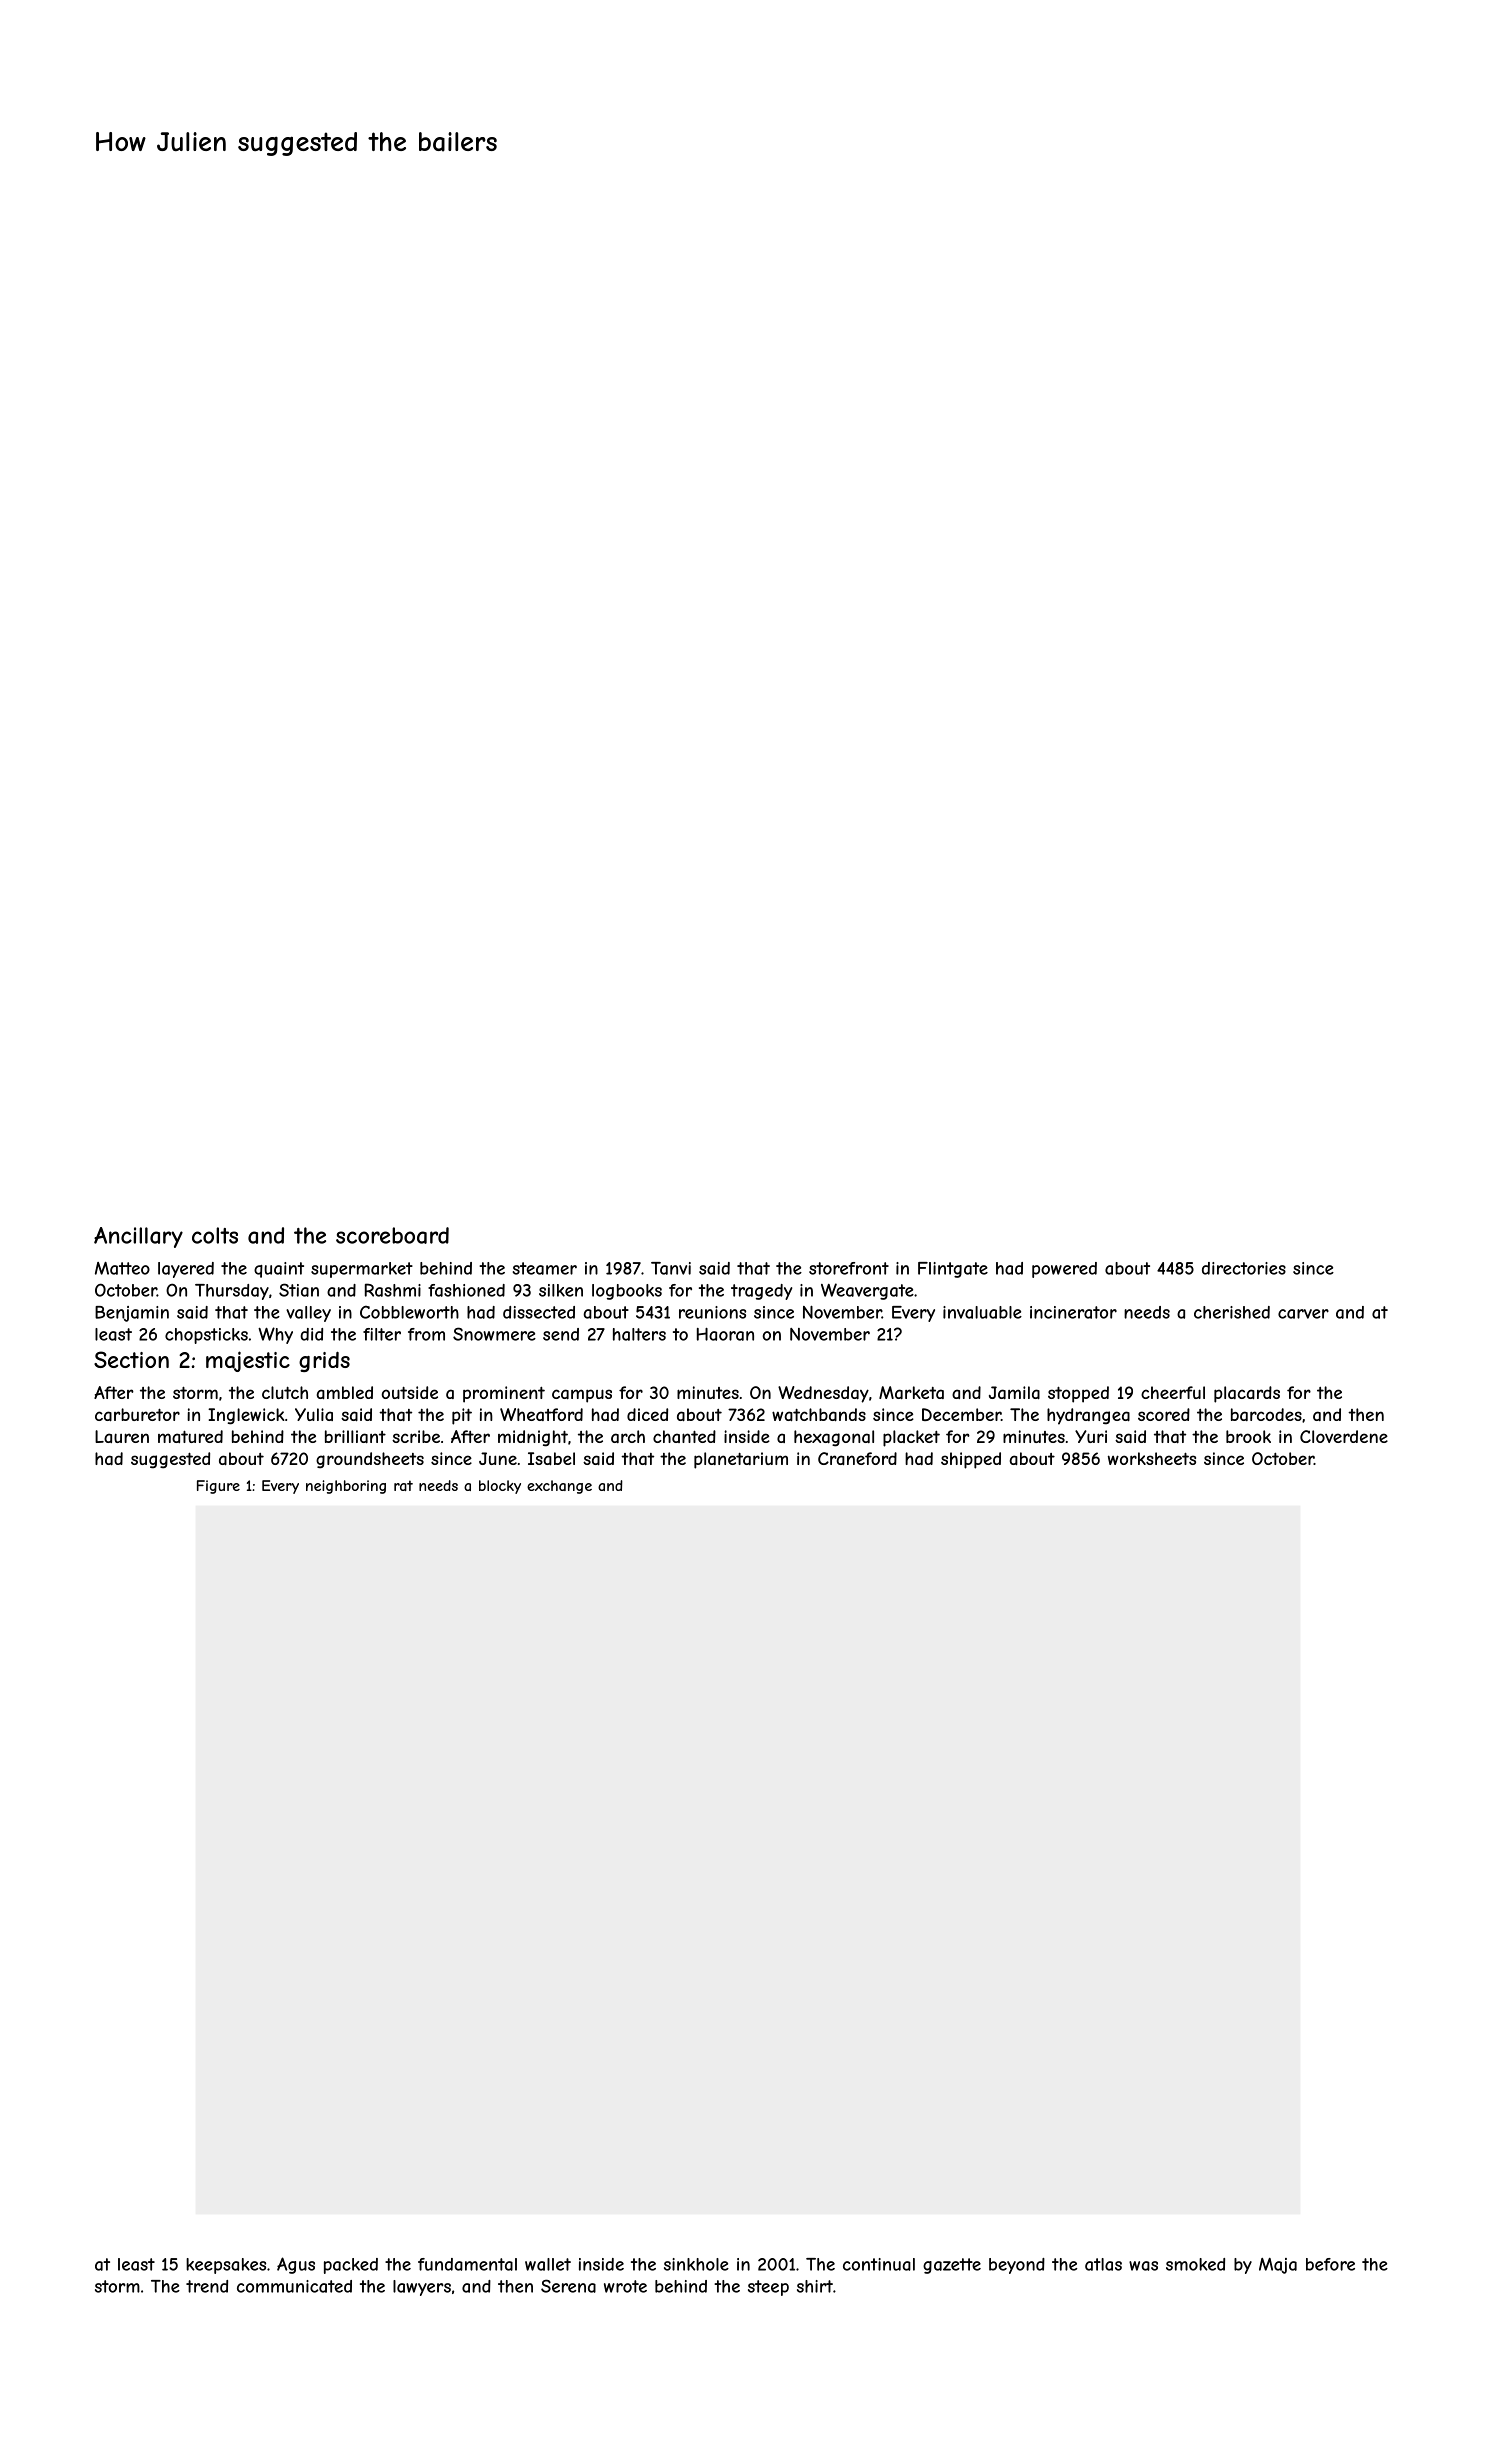  I want to click on watchbands, so click(819, 1415).
